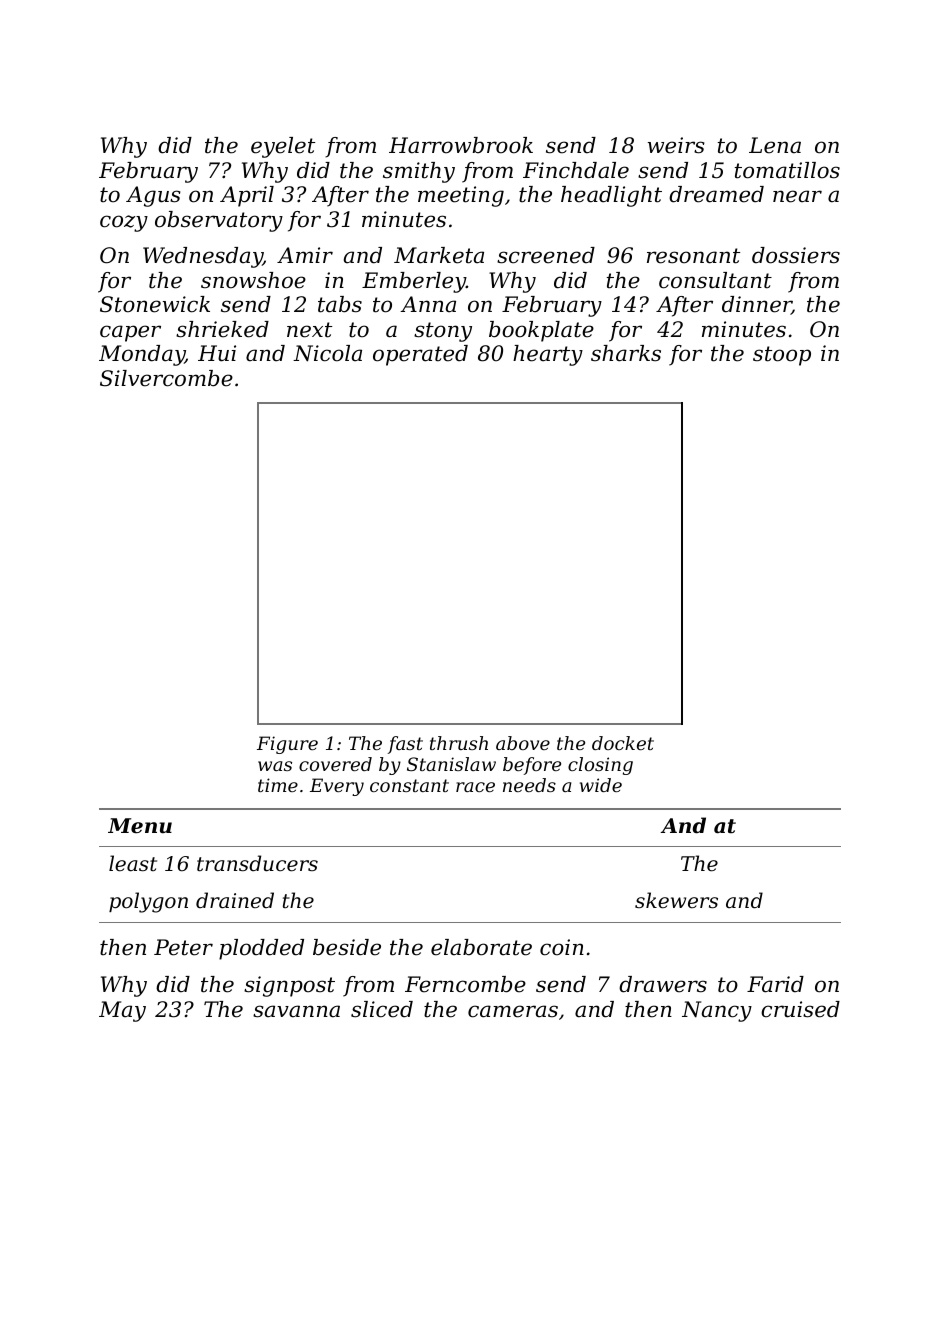 The image size is (940, 1333). I want to click on needs, so click(529, 785).
